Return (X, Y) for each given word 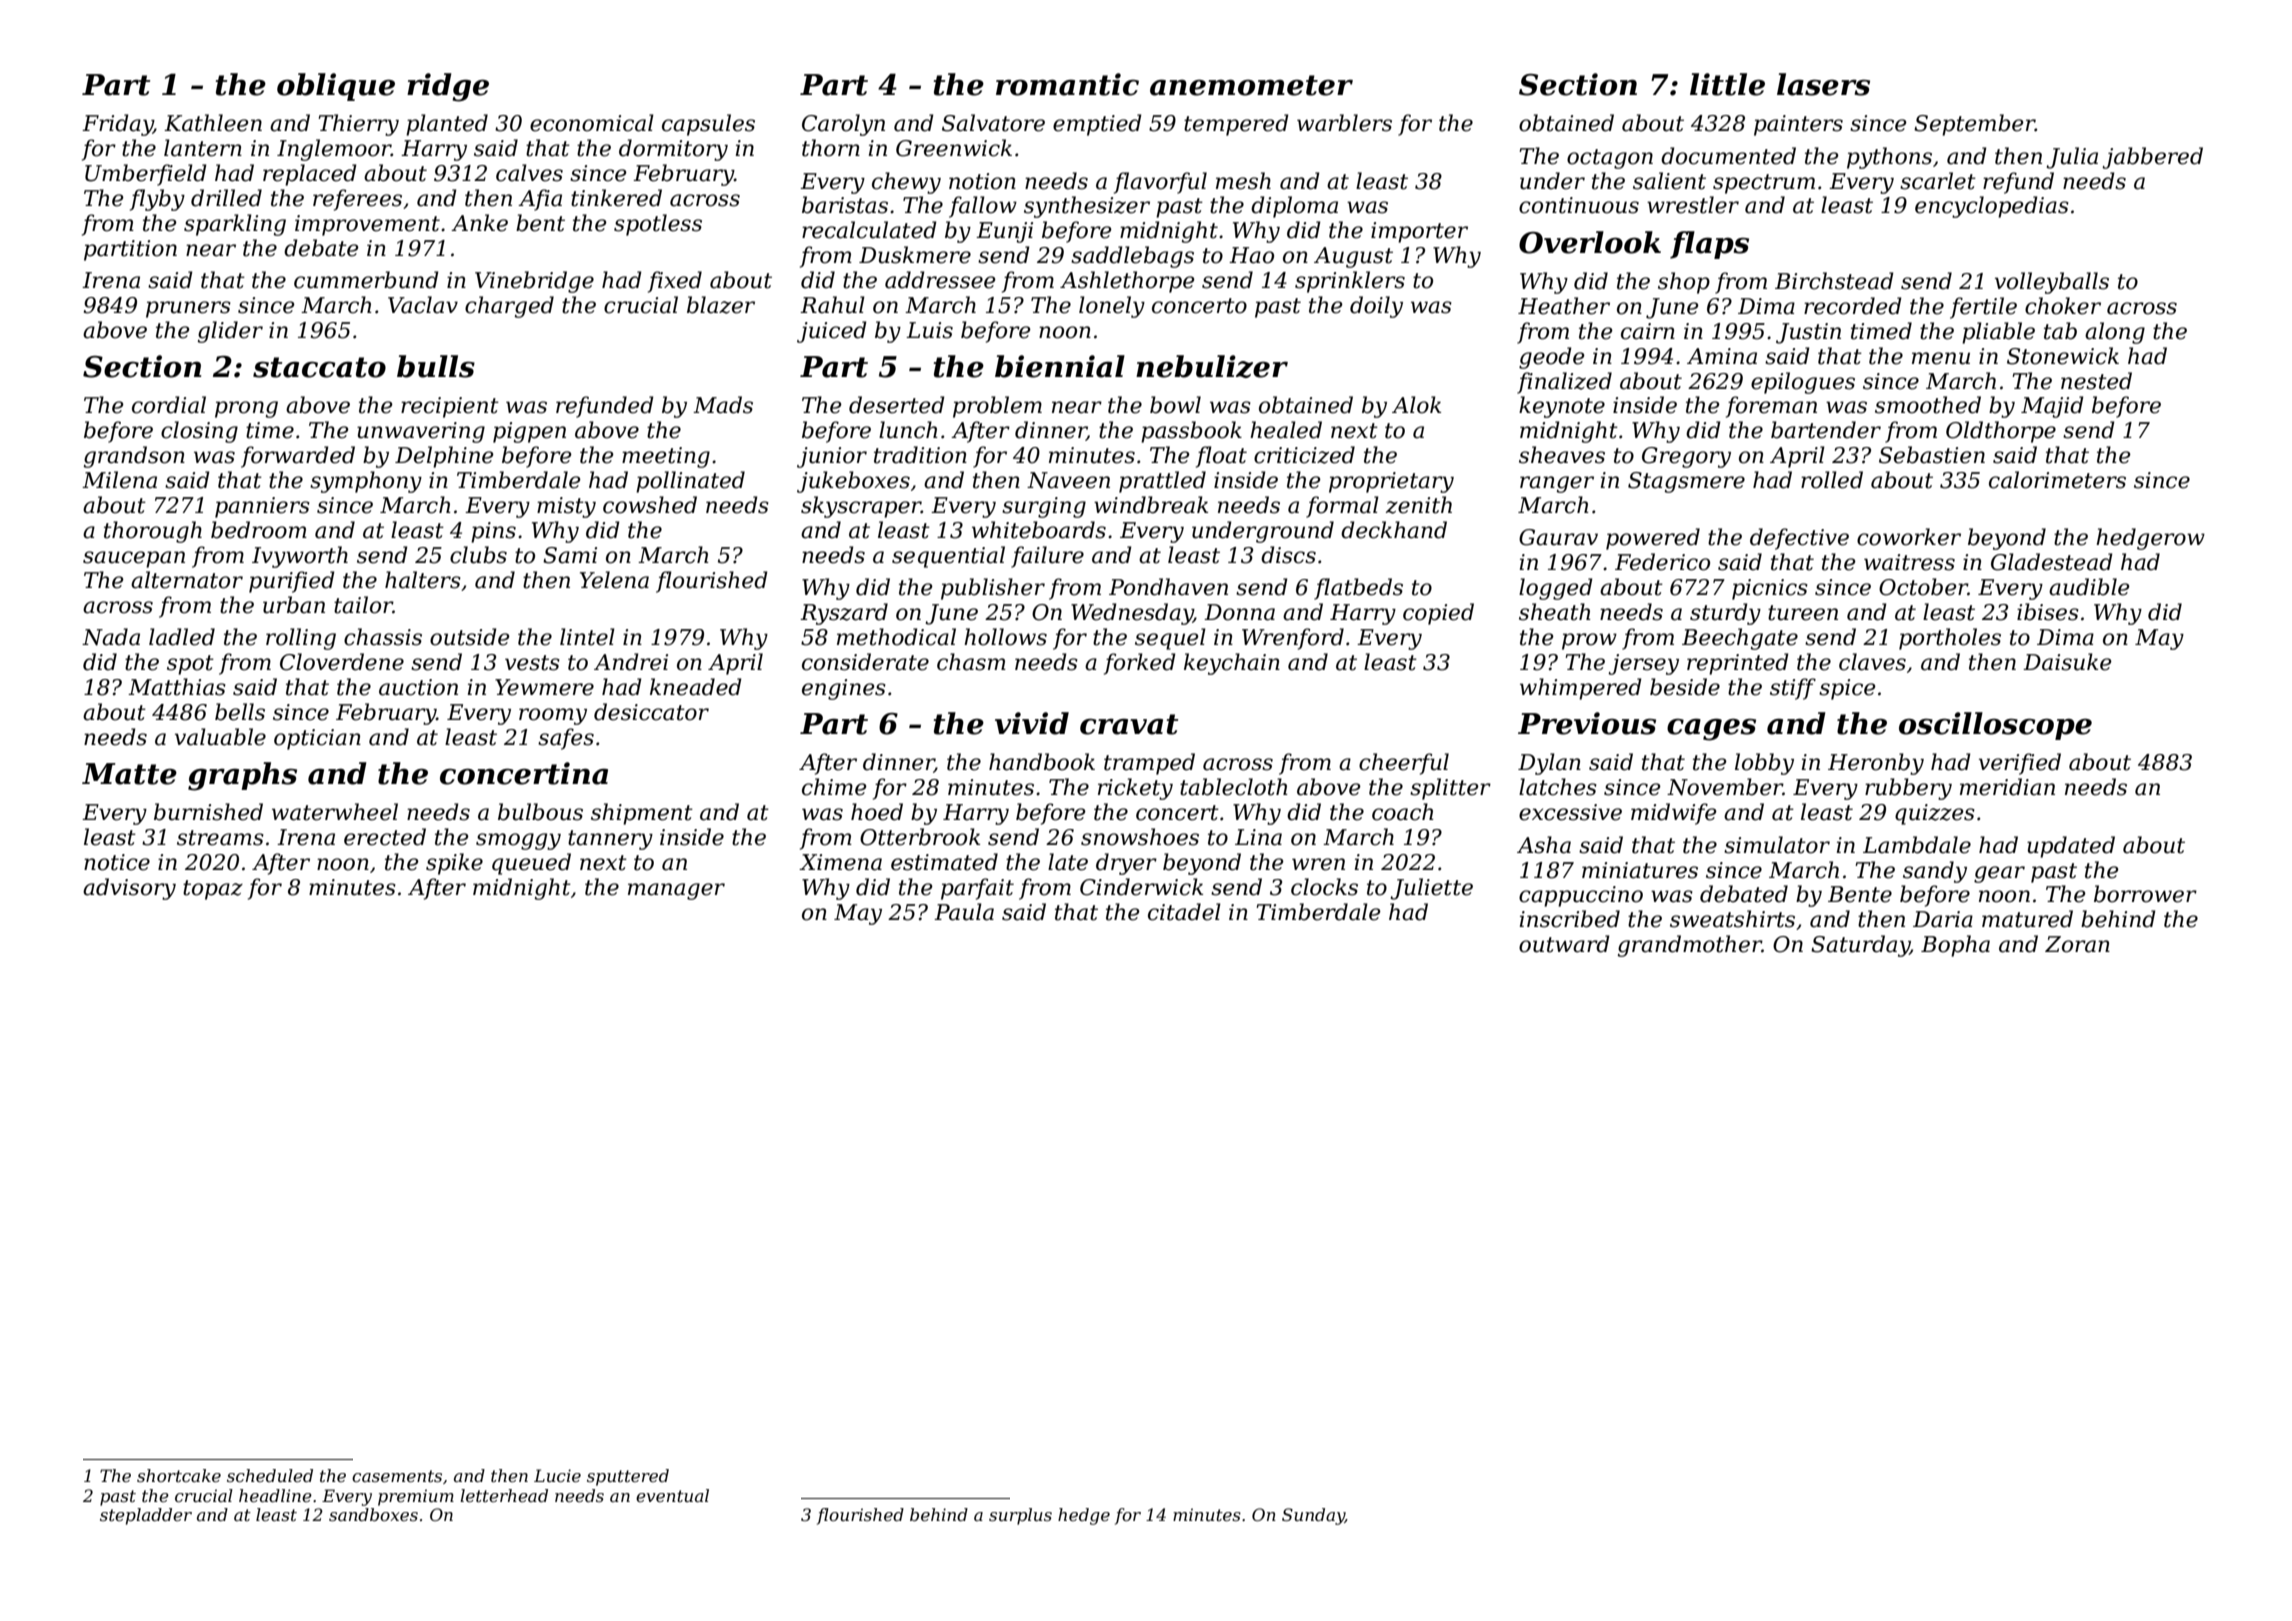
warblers (1344, 123)
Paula (964, 912)
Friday (117, 125)
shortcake (179, 1475)
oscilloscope (1995, 726)
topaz (213, 890)
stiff (1793, 689)
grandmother (1690, 946)
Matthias (177, 687)
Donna (1239, 612)
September (1974, 125)
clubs (478, 555)
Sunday (1313, 1516)
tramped (1149, 764)
